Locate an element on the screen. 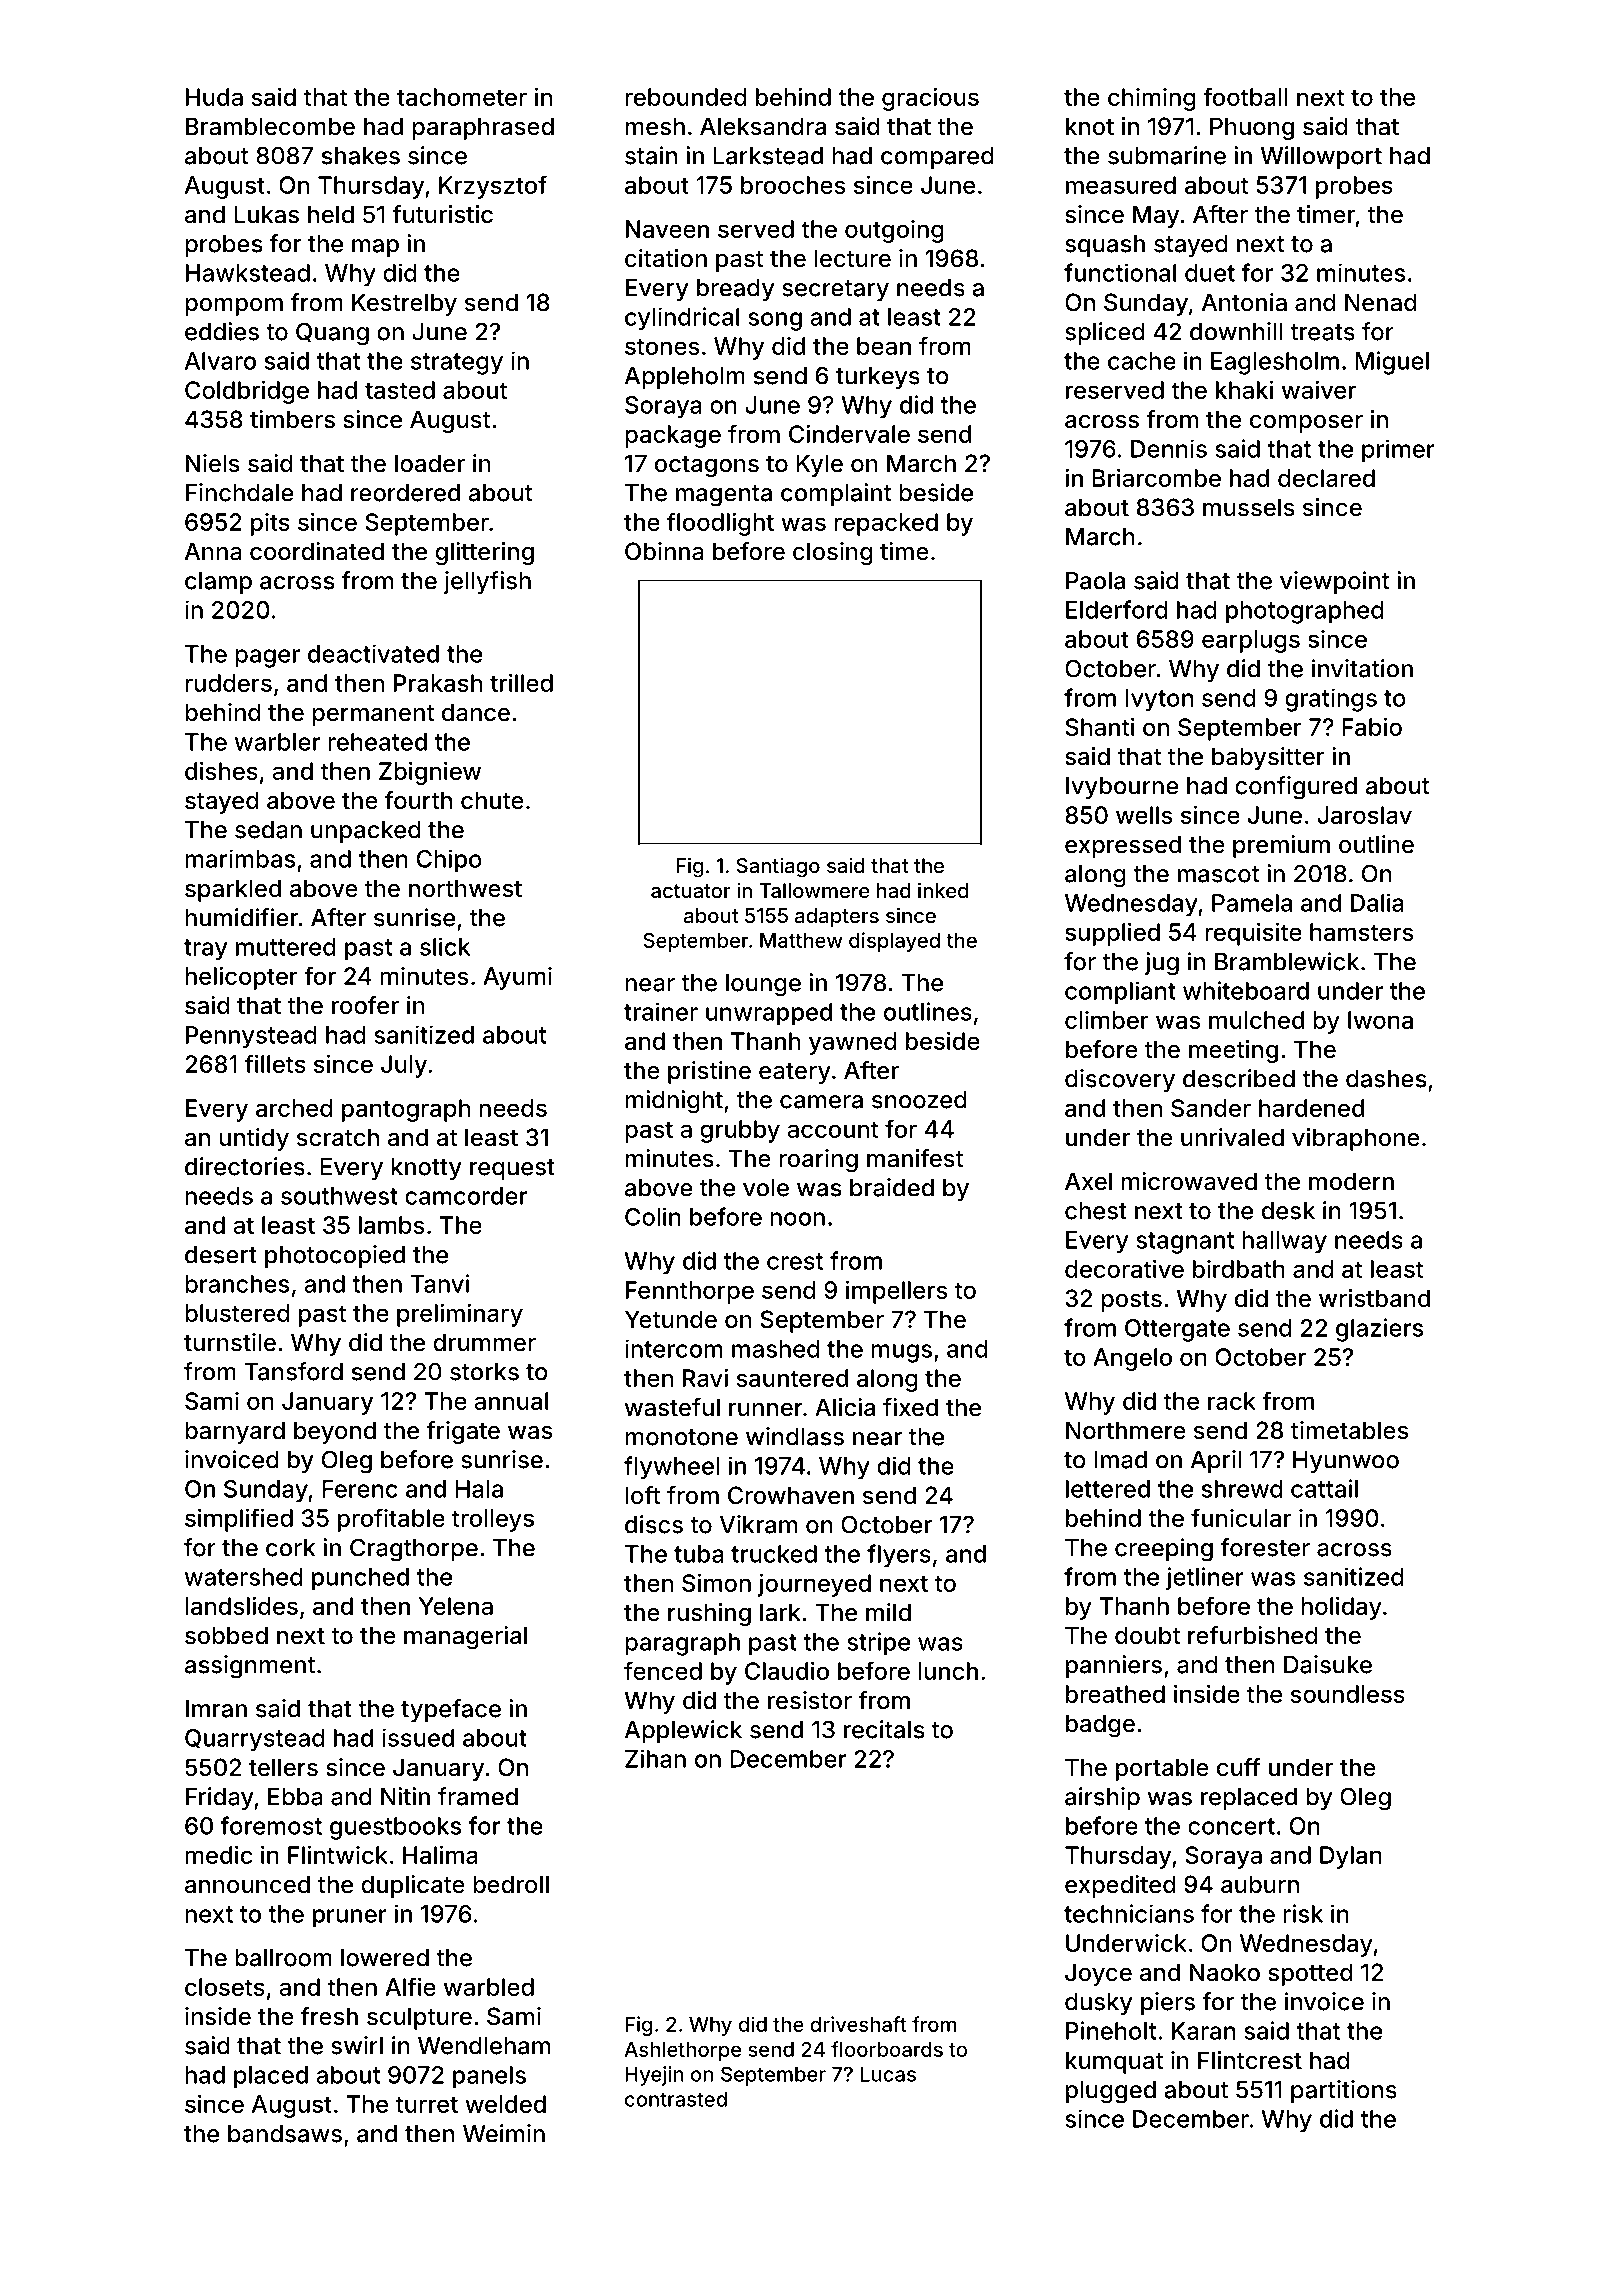 The height and width of the screenshot is (2292, 1620). closing is located at coordinates (833, 553).
